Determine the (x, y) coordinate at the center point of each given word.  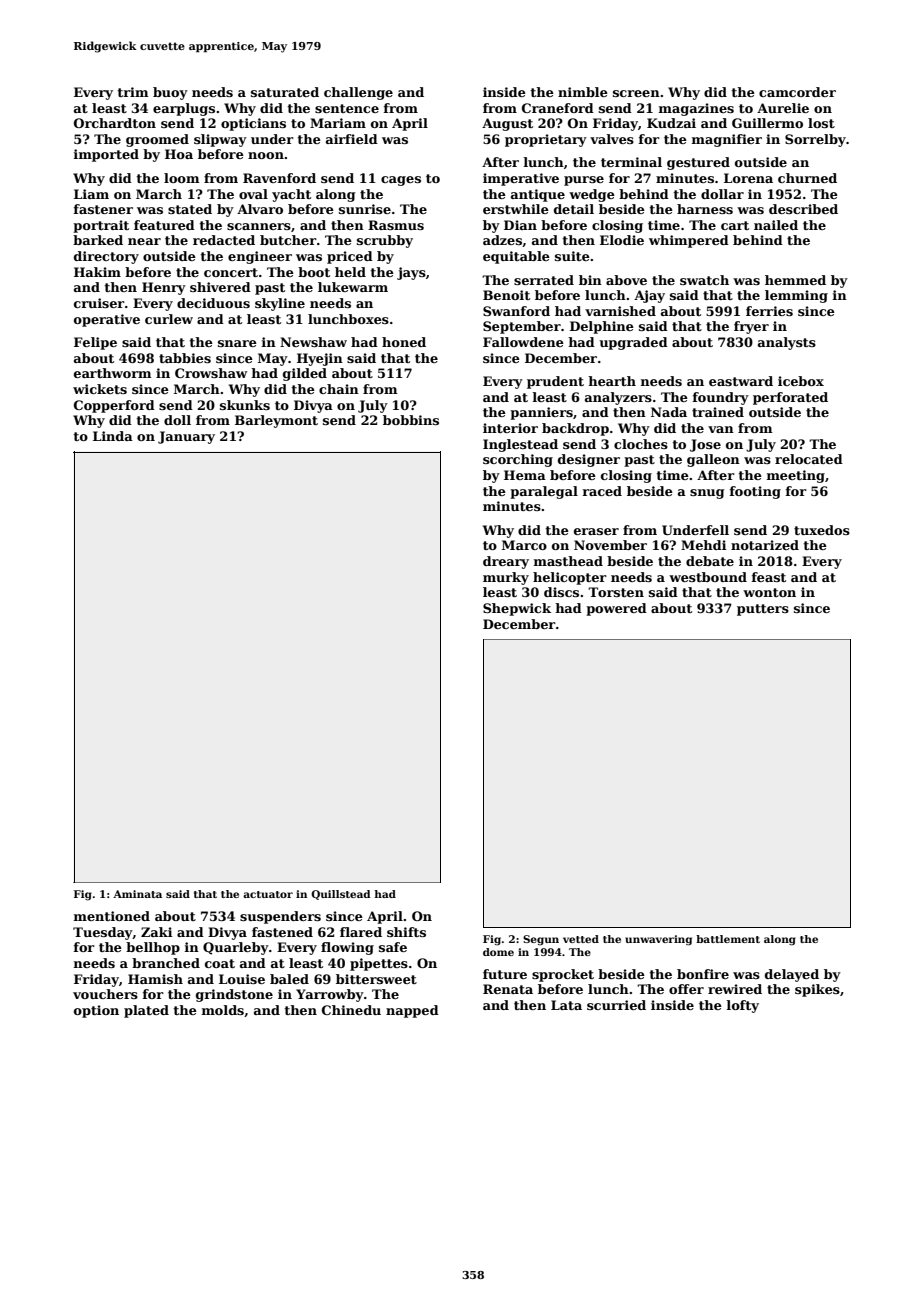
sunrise (365, 209)
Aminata (137, 894)
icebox (801, 381)
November (610, 545)
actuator (268, 894)
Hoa (179, 154)
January (186, 437)
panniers (541, 413)
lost (821, 123)
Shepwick (517, 609)
